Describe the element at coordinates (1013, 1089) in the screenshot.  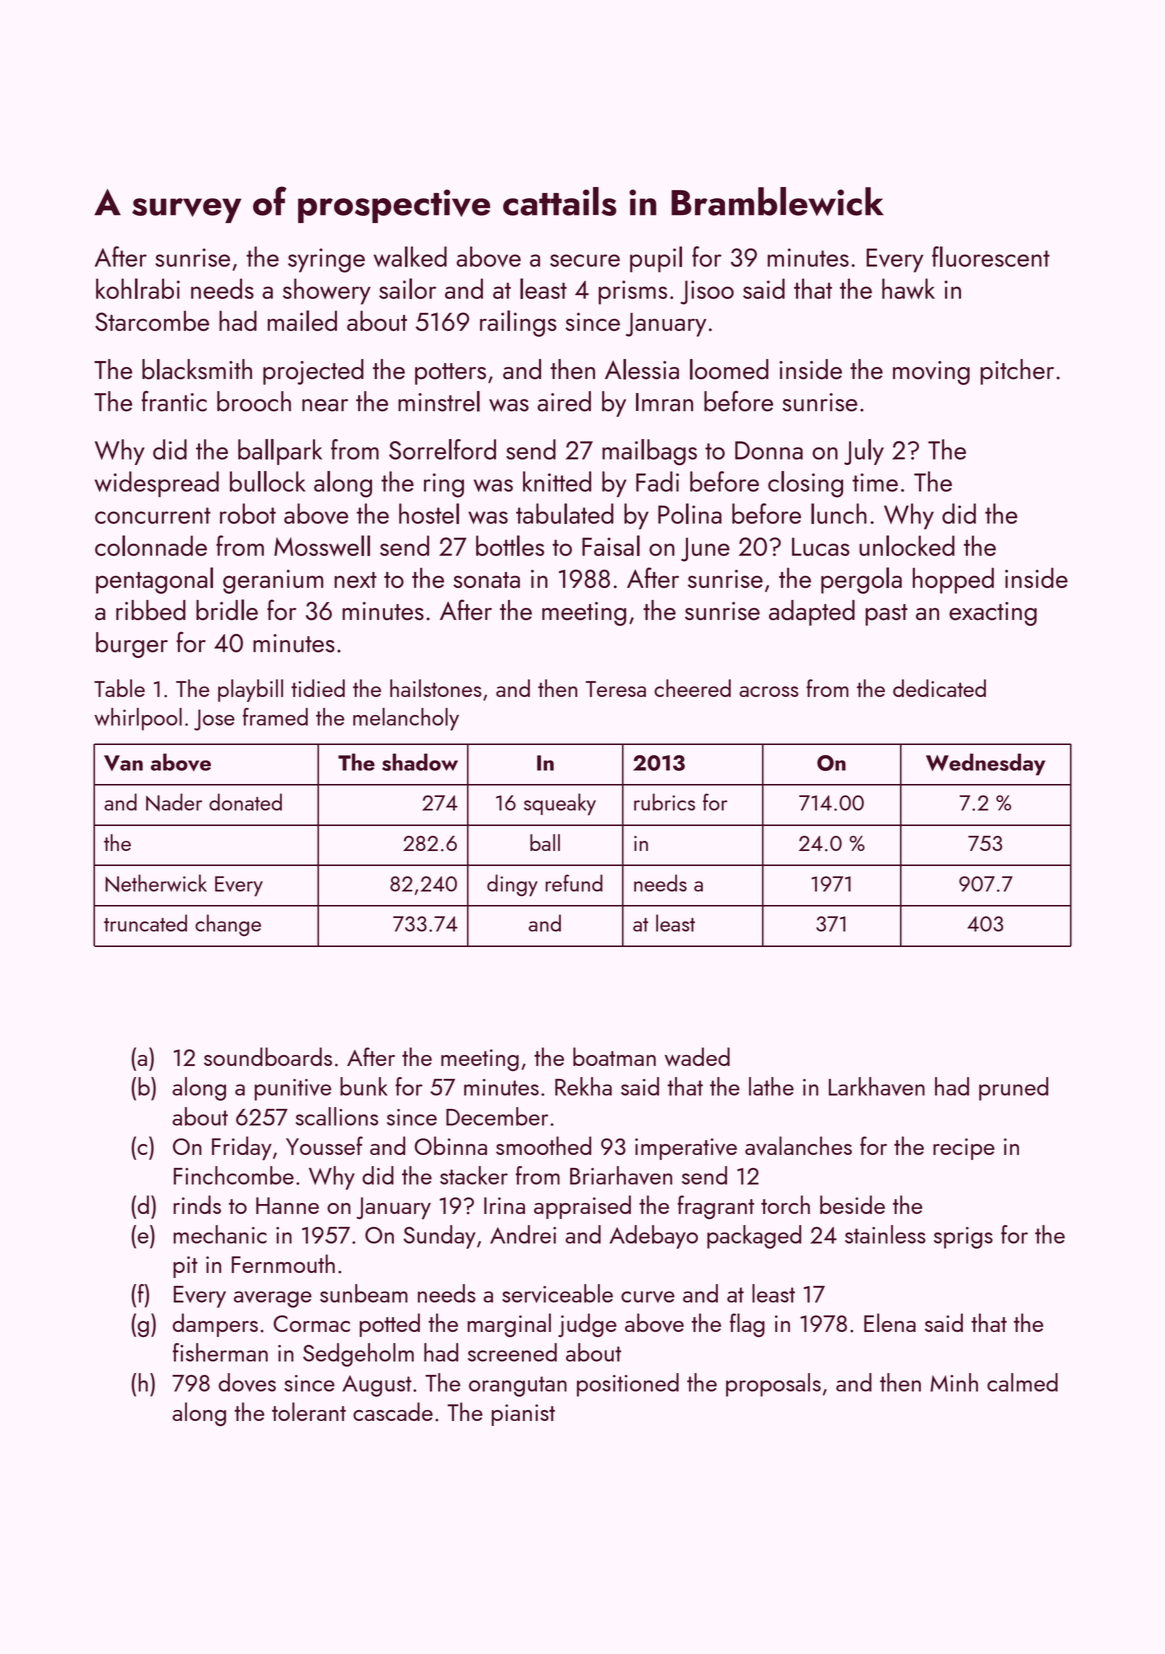
I see `pruned` at that location.
